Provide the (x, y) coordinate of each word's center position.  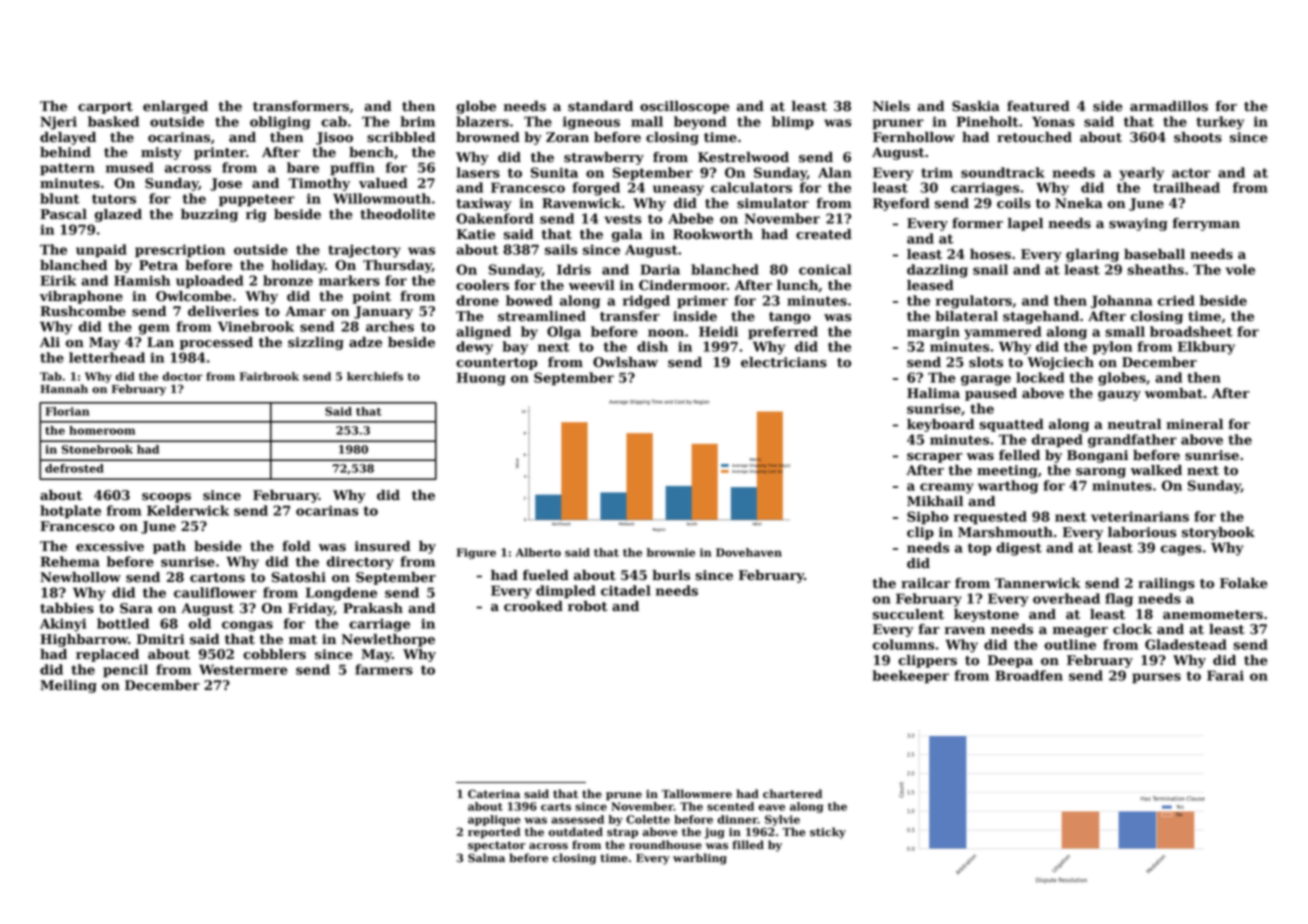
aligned (483, 333)
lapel (1025, 224)
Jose (226, 184)
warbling (700, 859)
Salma (486, 858)
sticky (828, 833)
